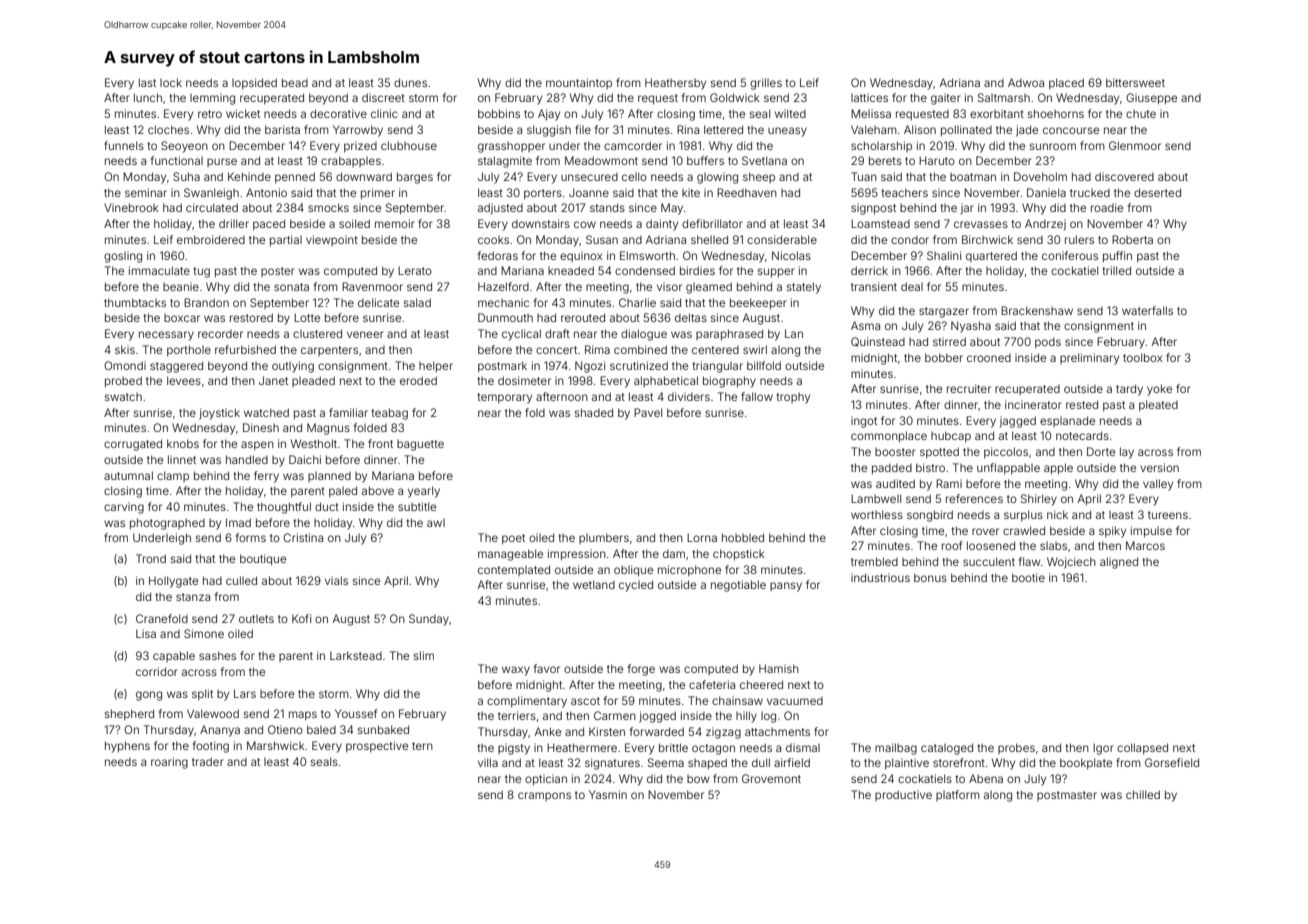 The image size is (1308, 924). Describe the element at coordinates (336, 580) in the screenshot. I see `vials` at that location.
